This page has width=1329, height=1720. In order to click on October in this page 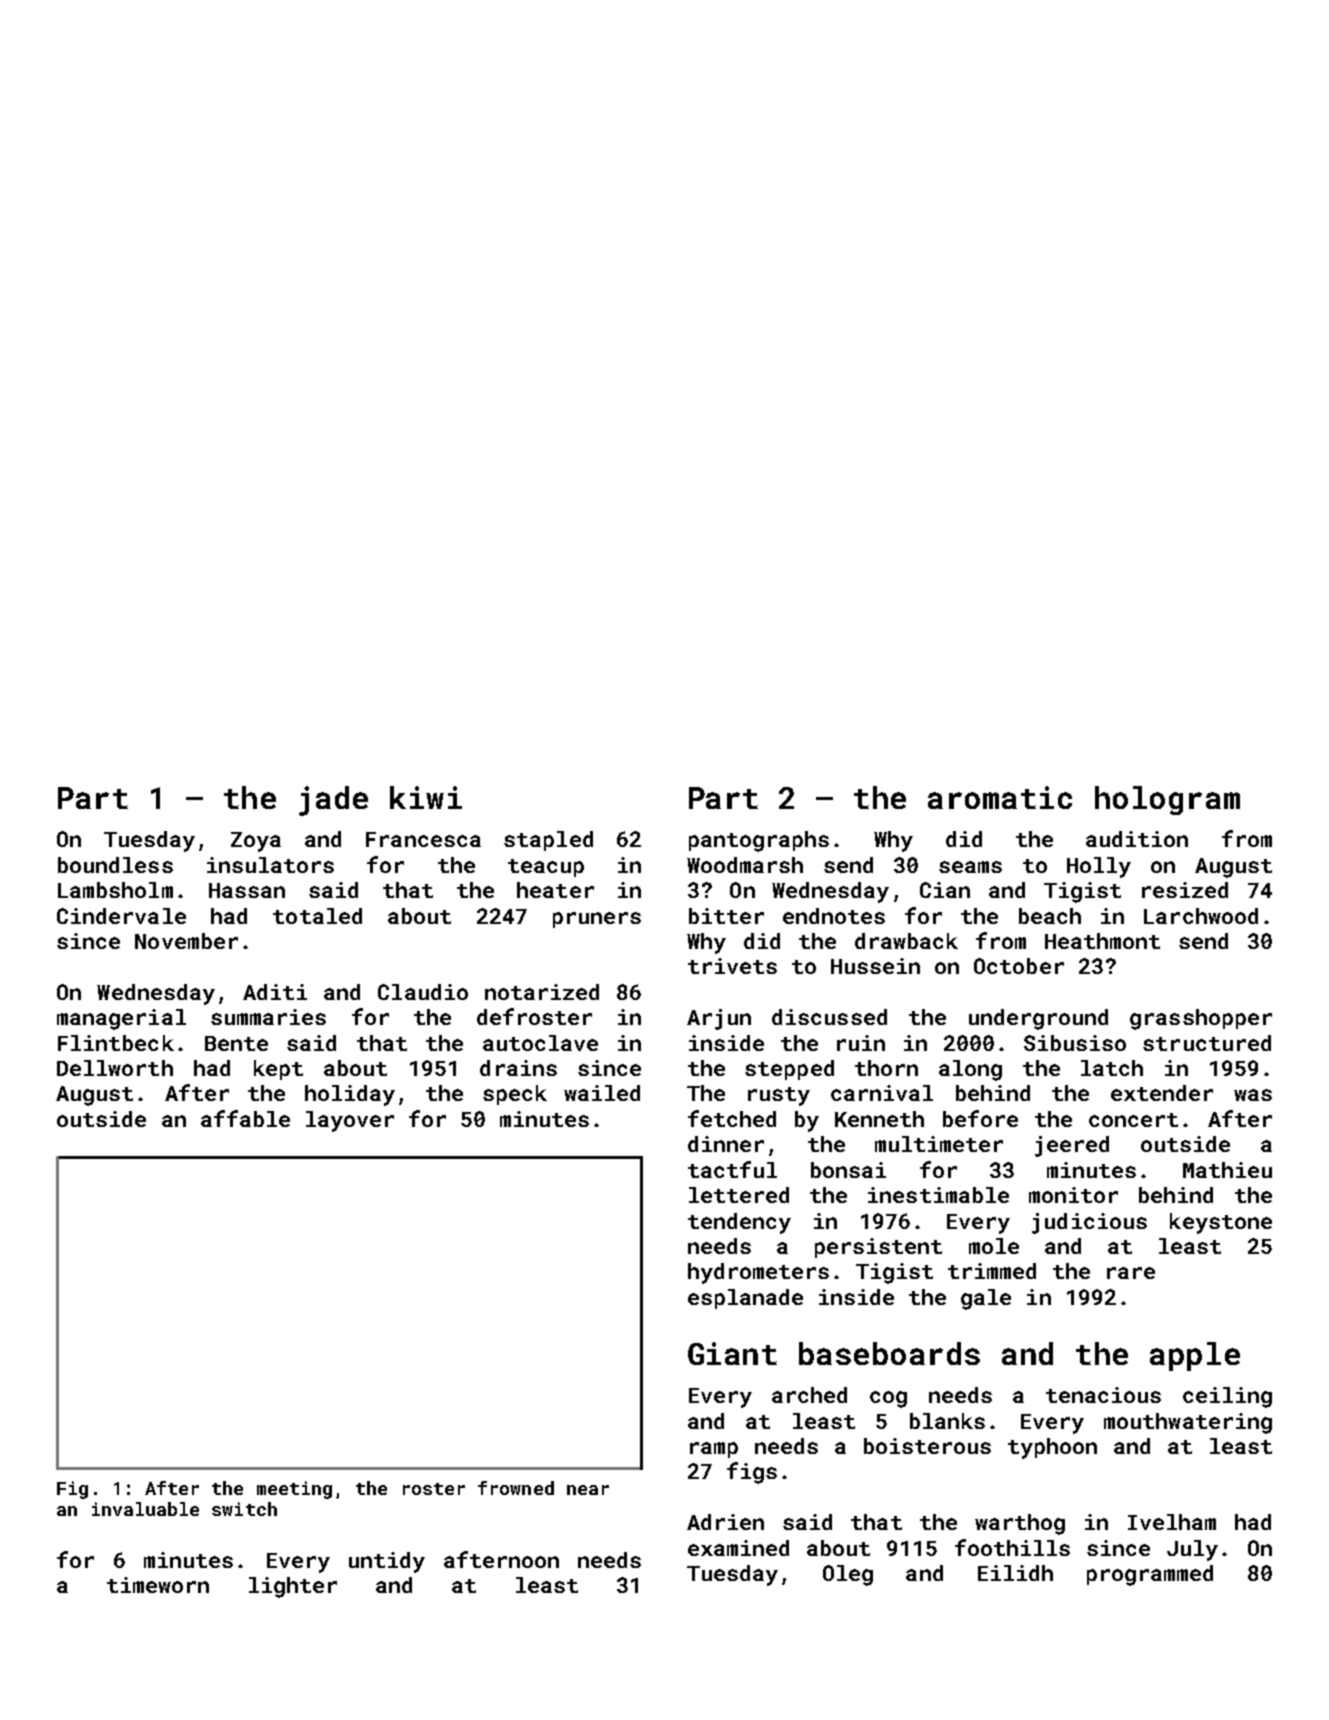, I will do `click(1019, 966)`.
